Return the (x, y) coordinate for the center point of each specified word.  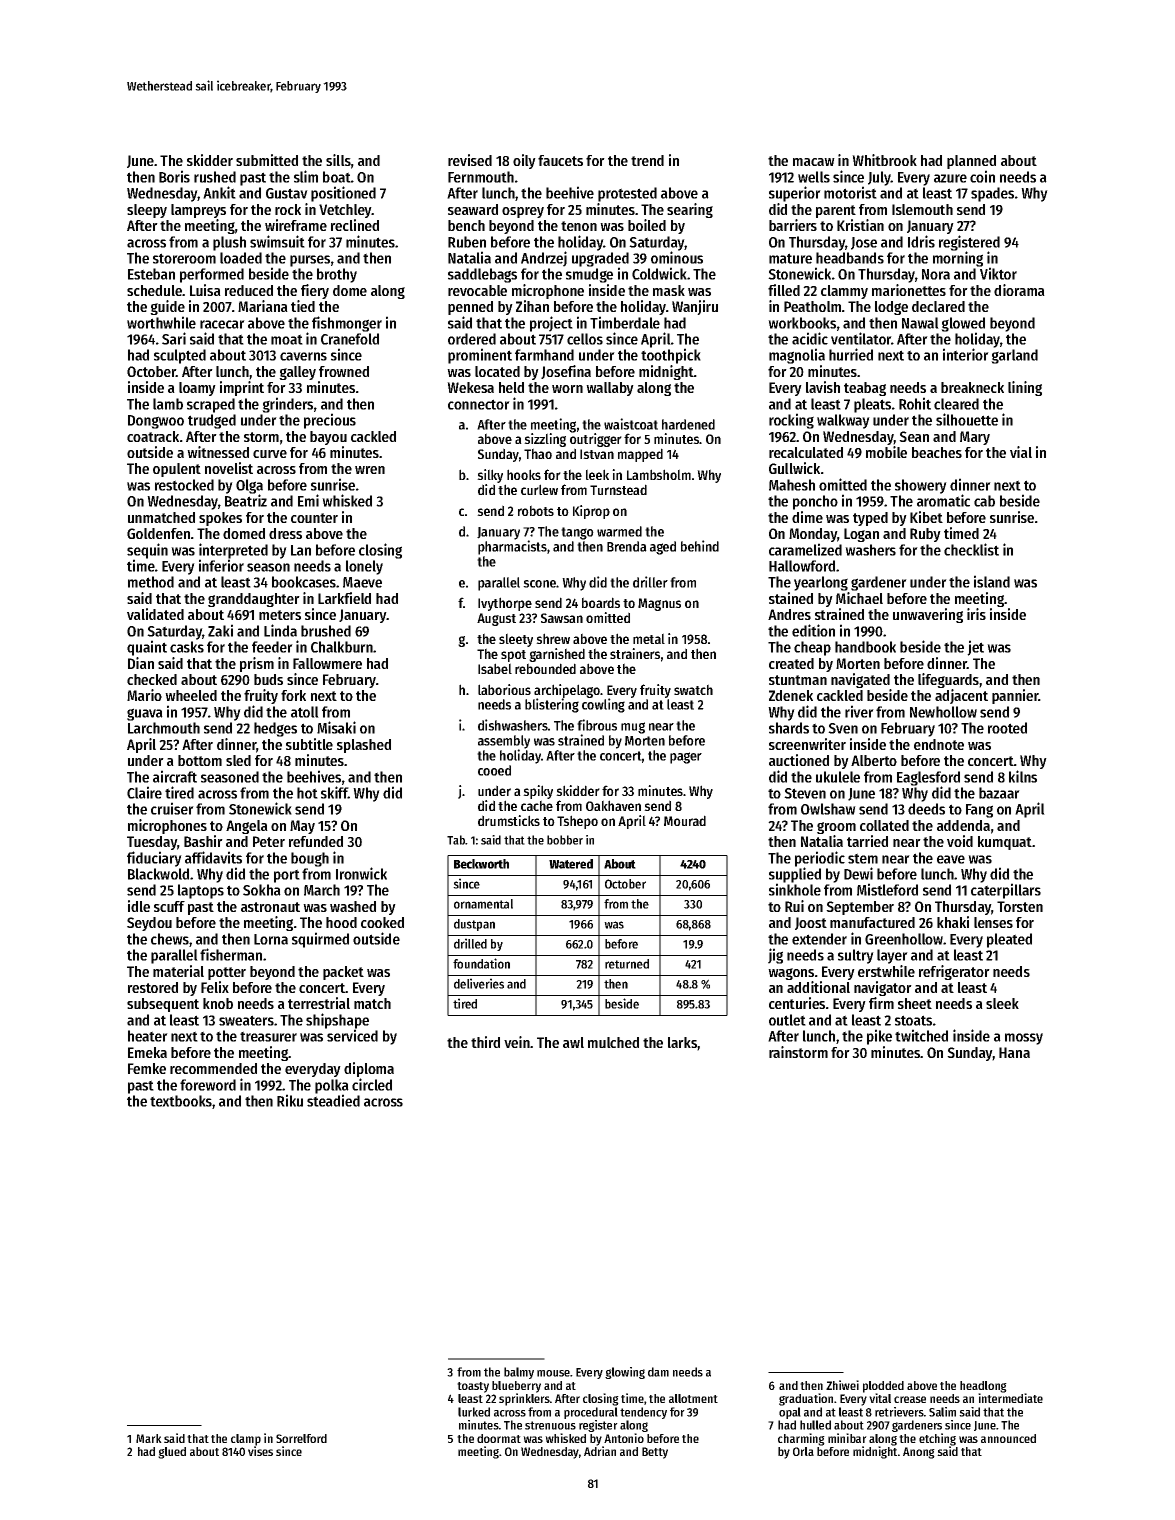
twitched (921, 1035)
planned (971, 162)
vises (260, 1451)
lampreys (198, 211)
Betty (655, 1453)
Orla (803, 1451)
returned (627, 964)
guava (145, 714)
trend (647, 160)
